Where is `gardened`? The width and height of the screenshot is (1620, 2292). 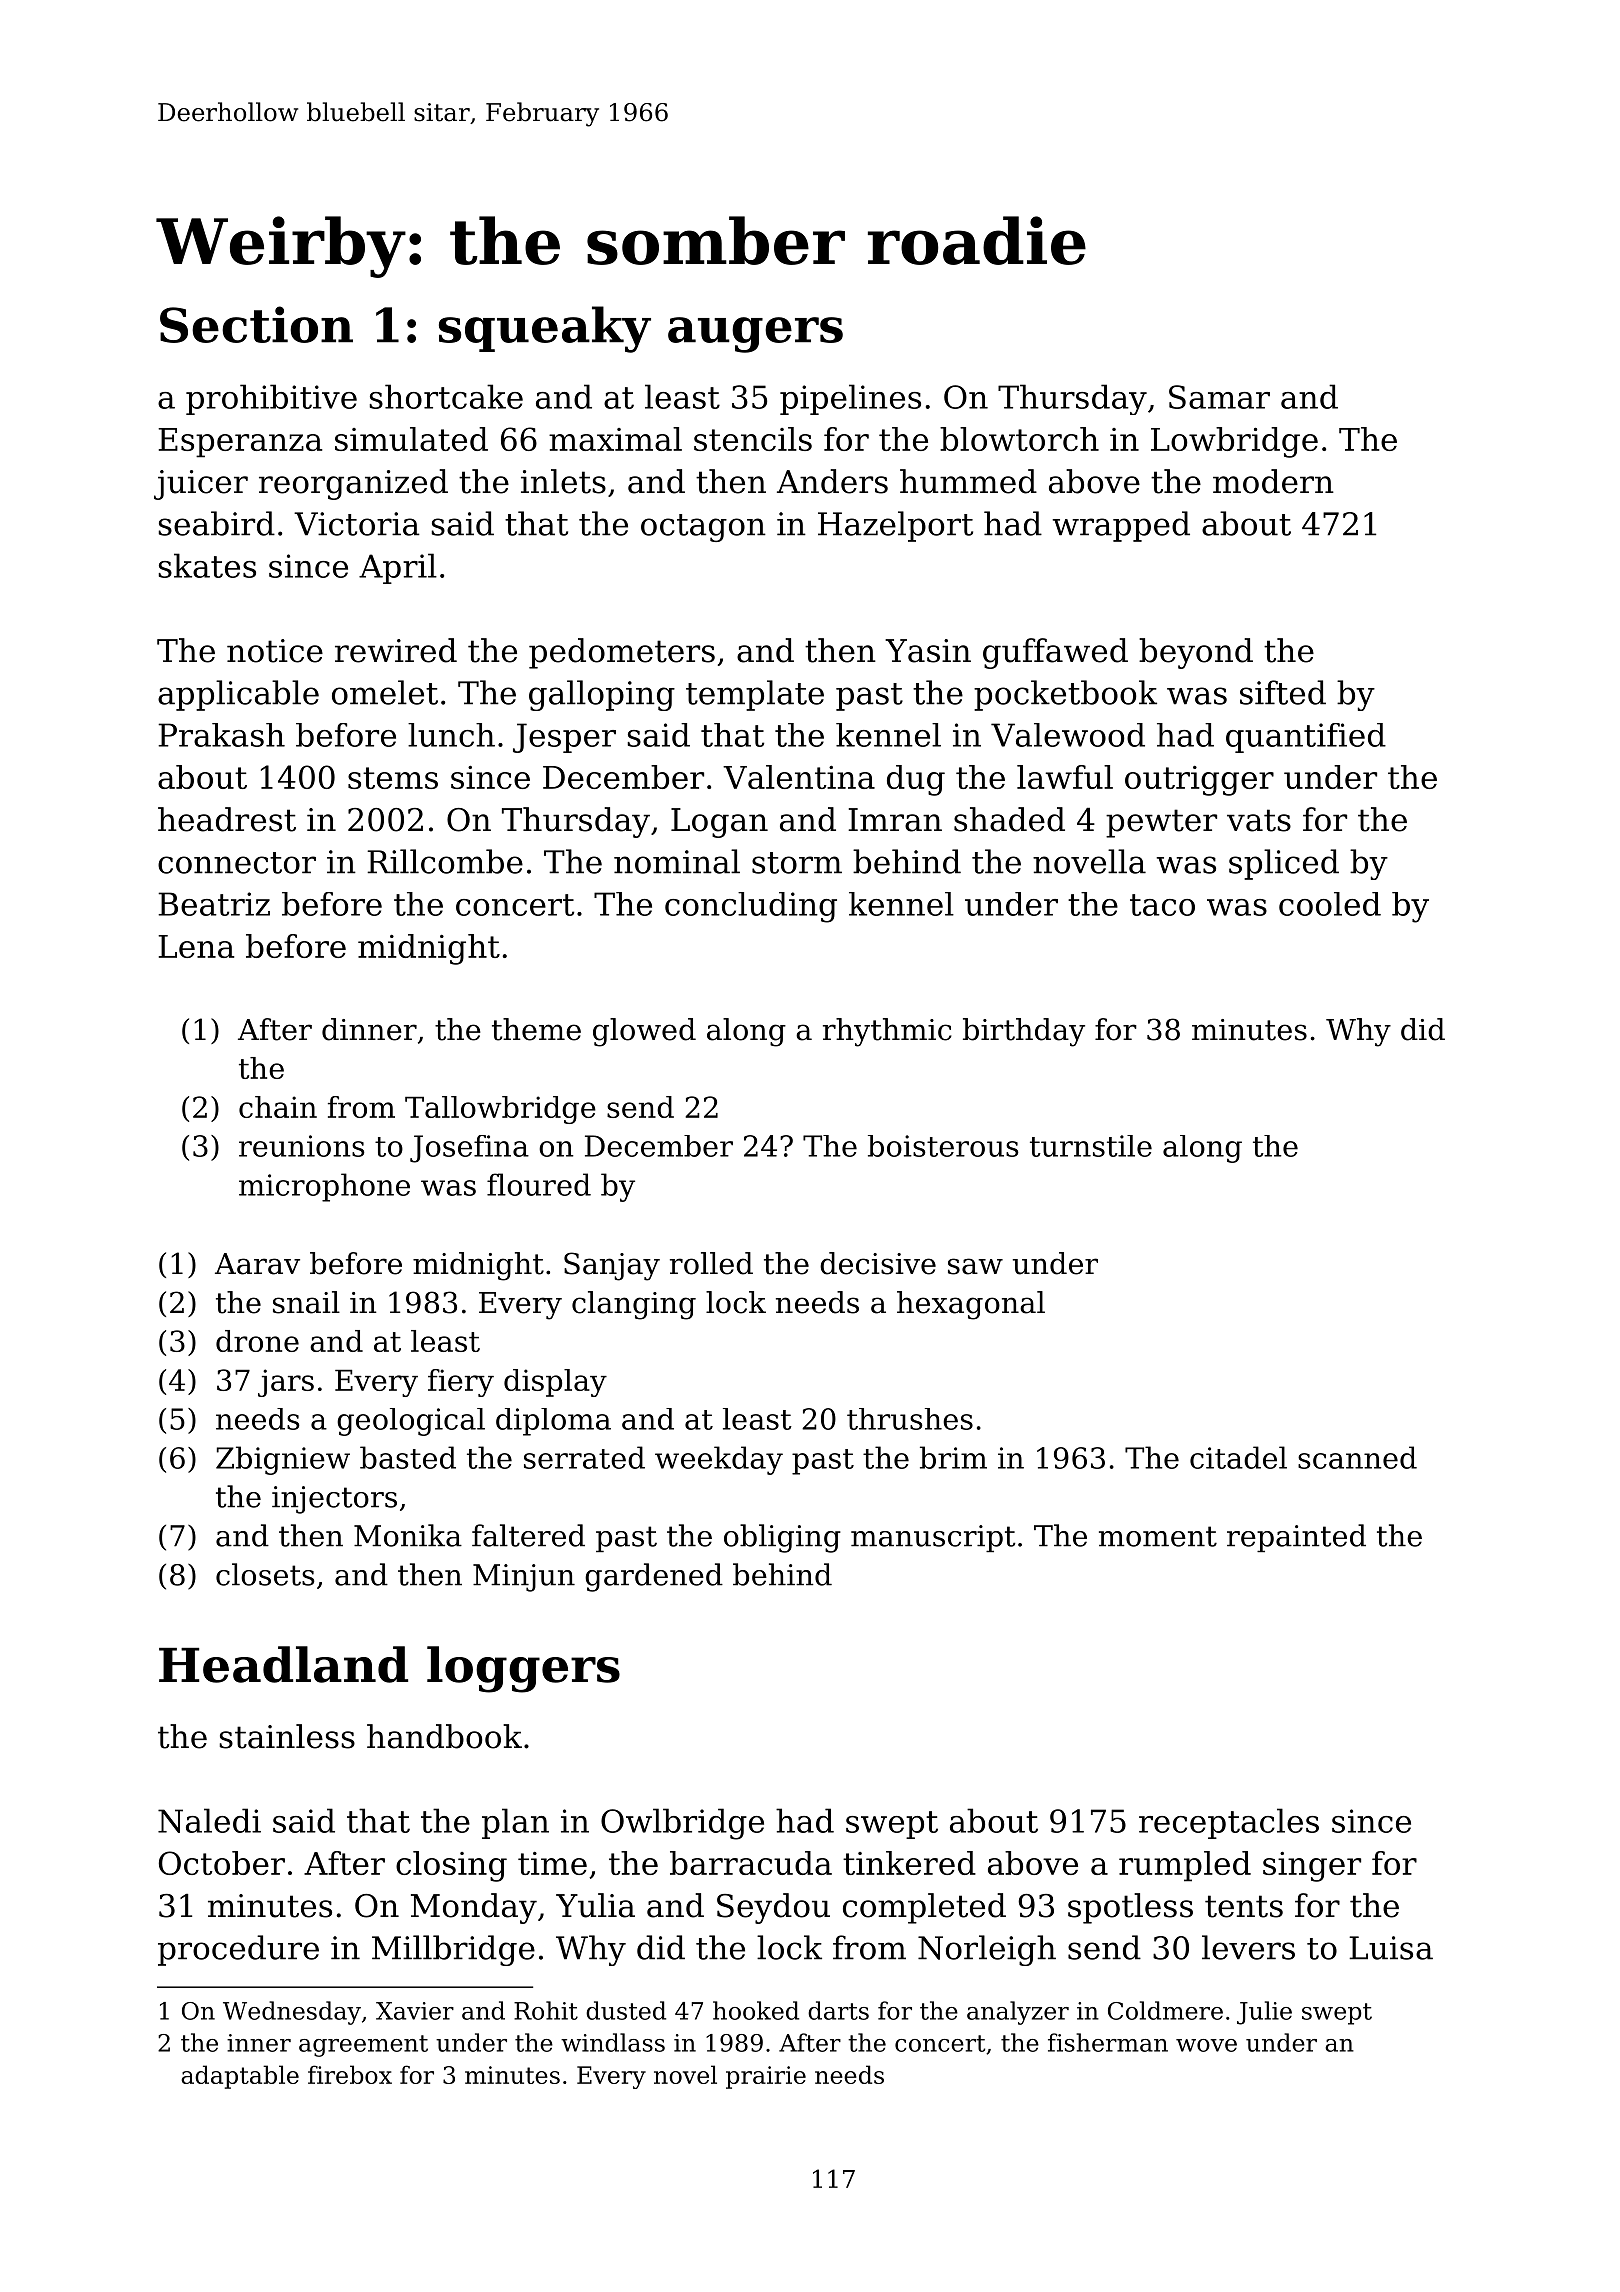
gardened is located at coordinates (654, 1577).
